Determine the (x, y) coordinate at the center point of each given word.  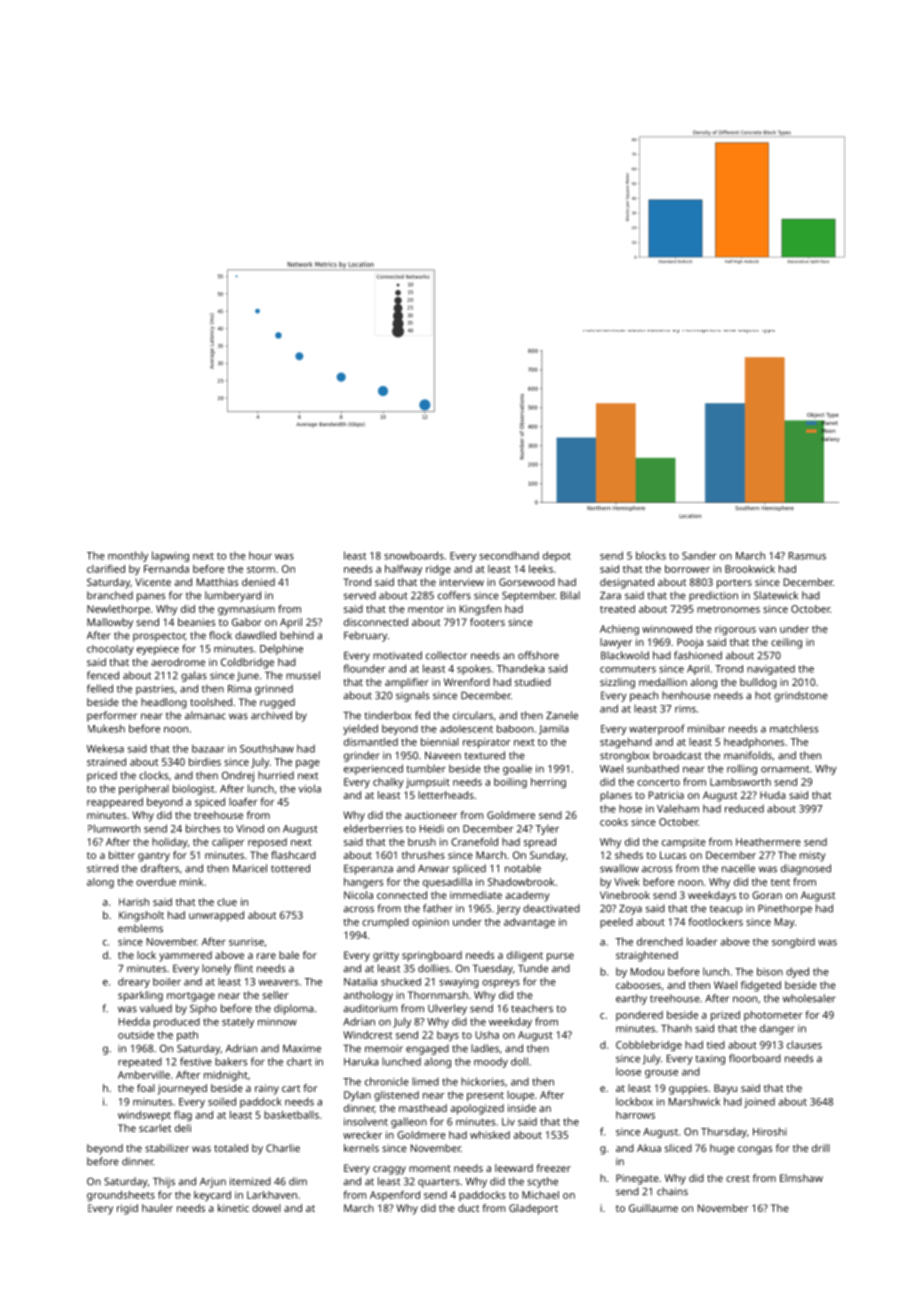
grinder (362, 756)
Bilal (570, 595)
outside (136, 1035)
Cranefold (474, 842)
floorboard (755, 1058)
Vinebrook (625, 895)
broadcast (677, 755)
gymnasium (246, 610)
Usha (487, 1035)
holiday (170, 843)
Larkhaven (272, 1195)
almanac (205, 715)
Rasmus (807, 556)
